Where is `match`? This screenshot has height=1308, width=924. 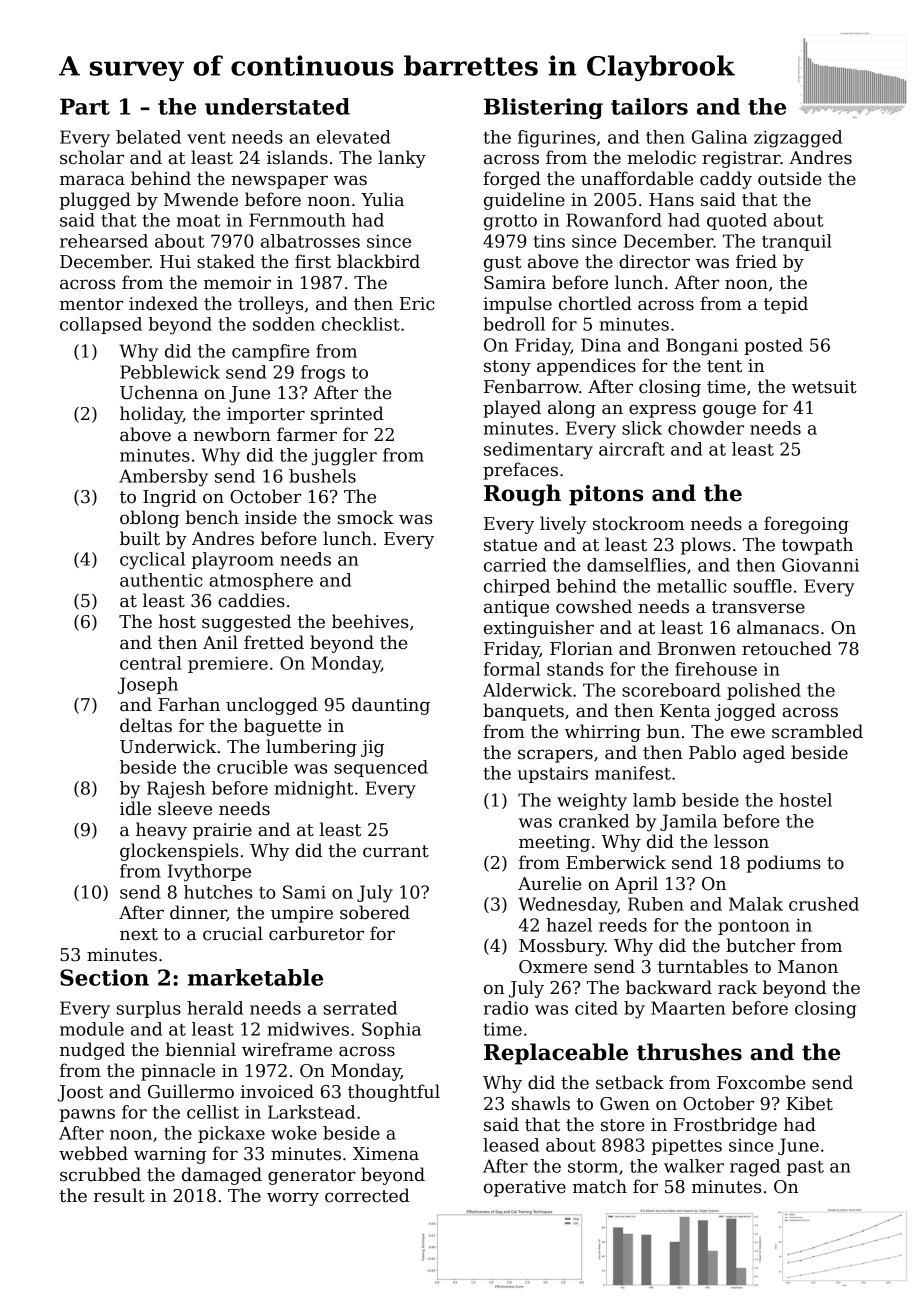
match is located at coordinates (600, 1186).
